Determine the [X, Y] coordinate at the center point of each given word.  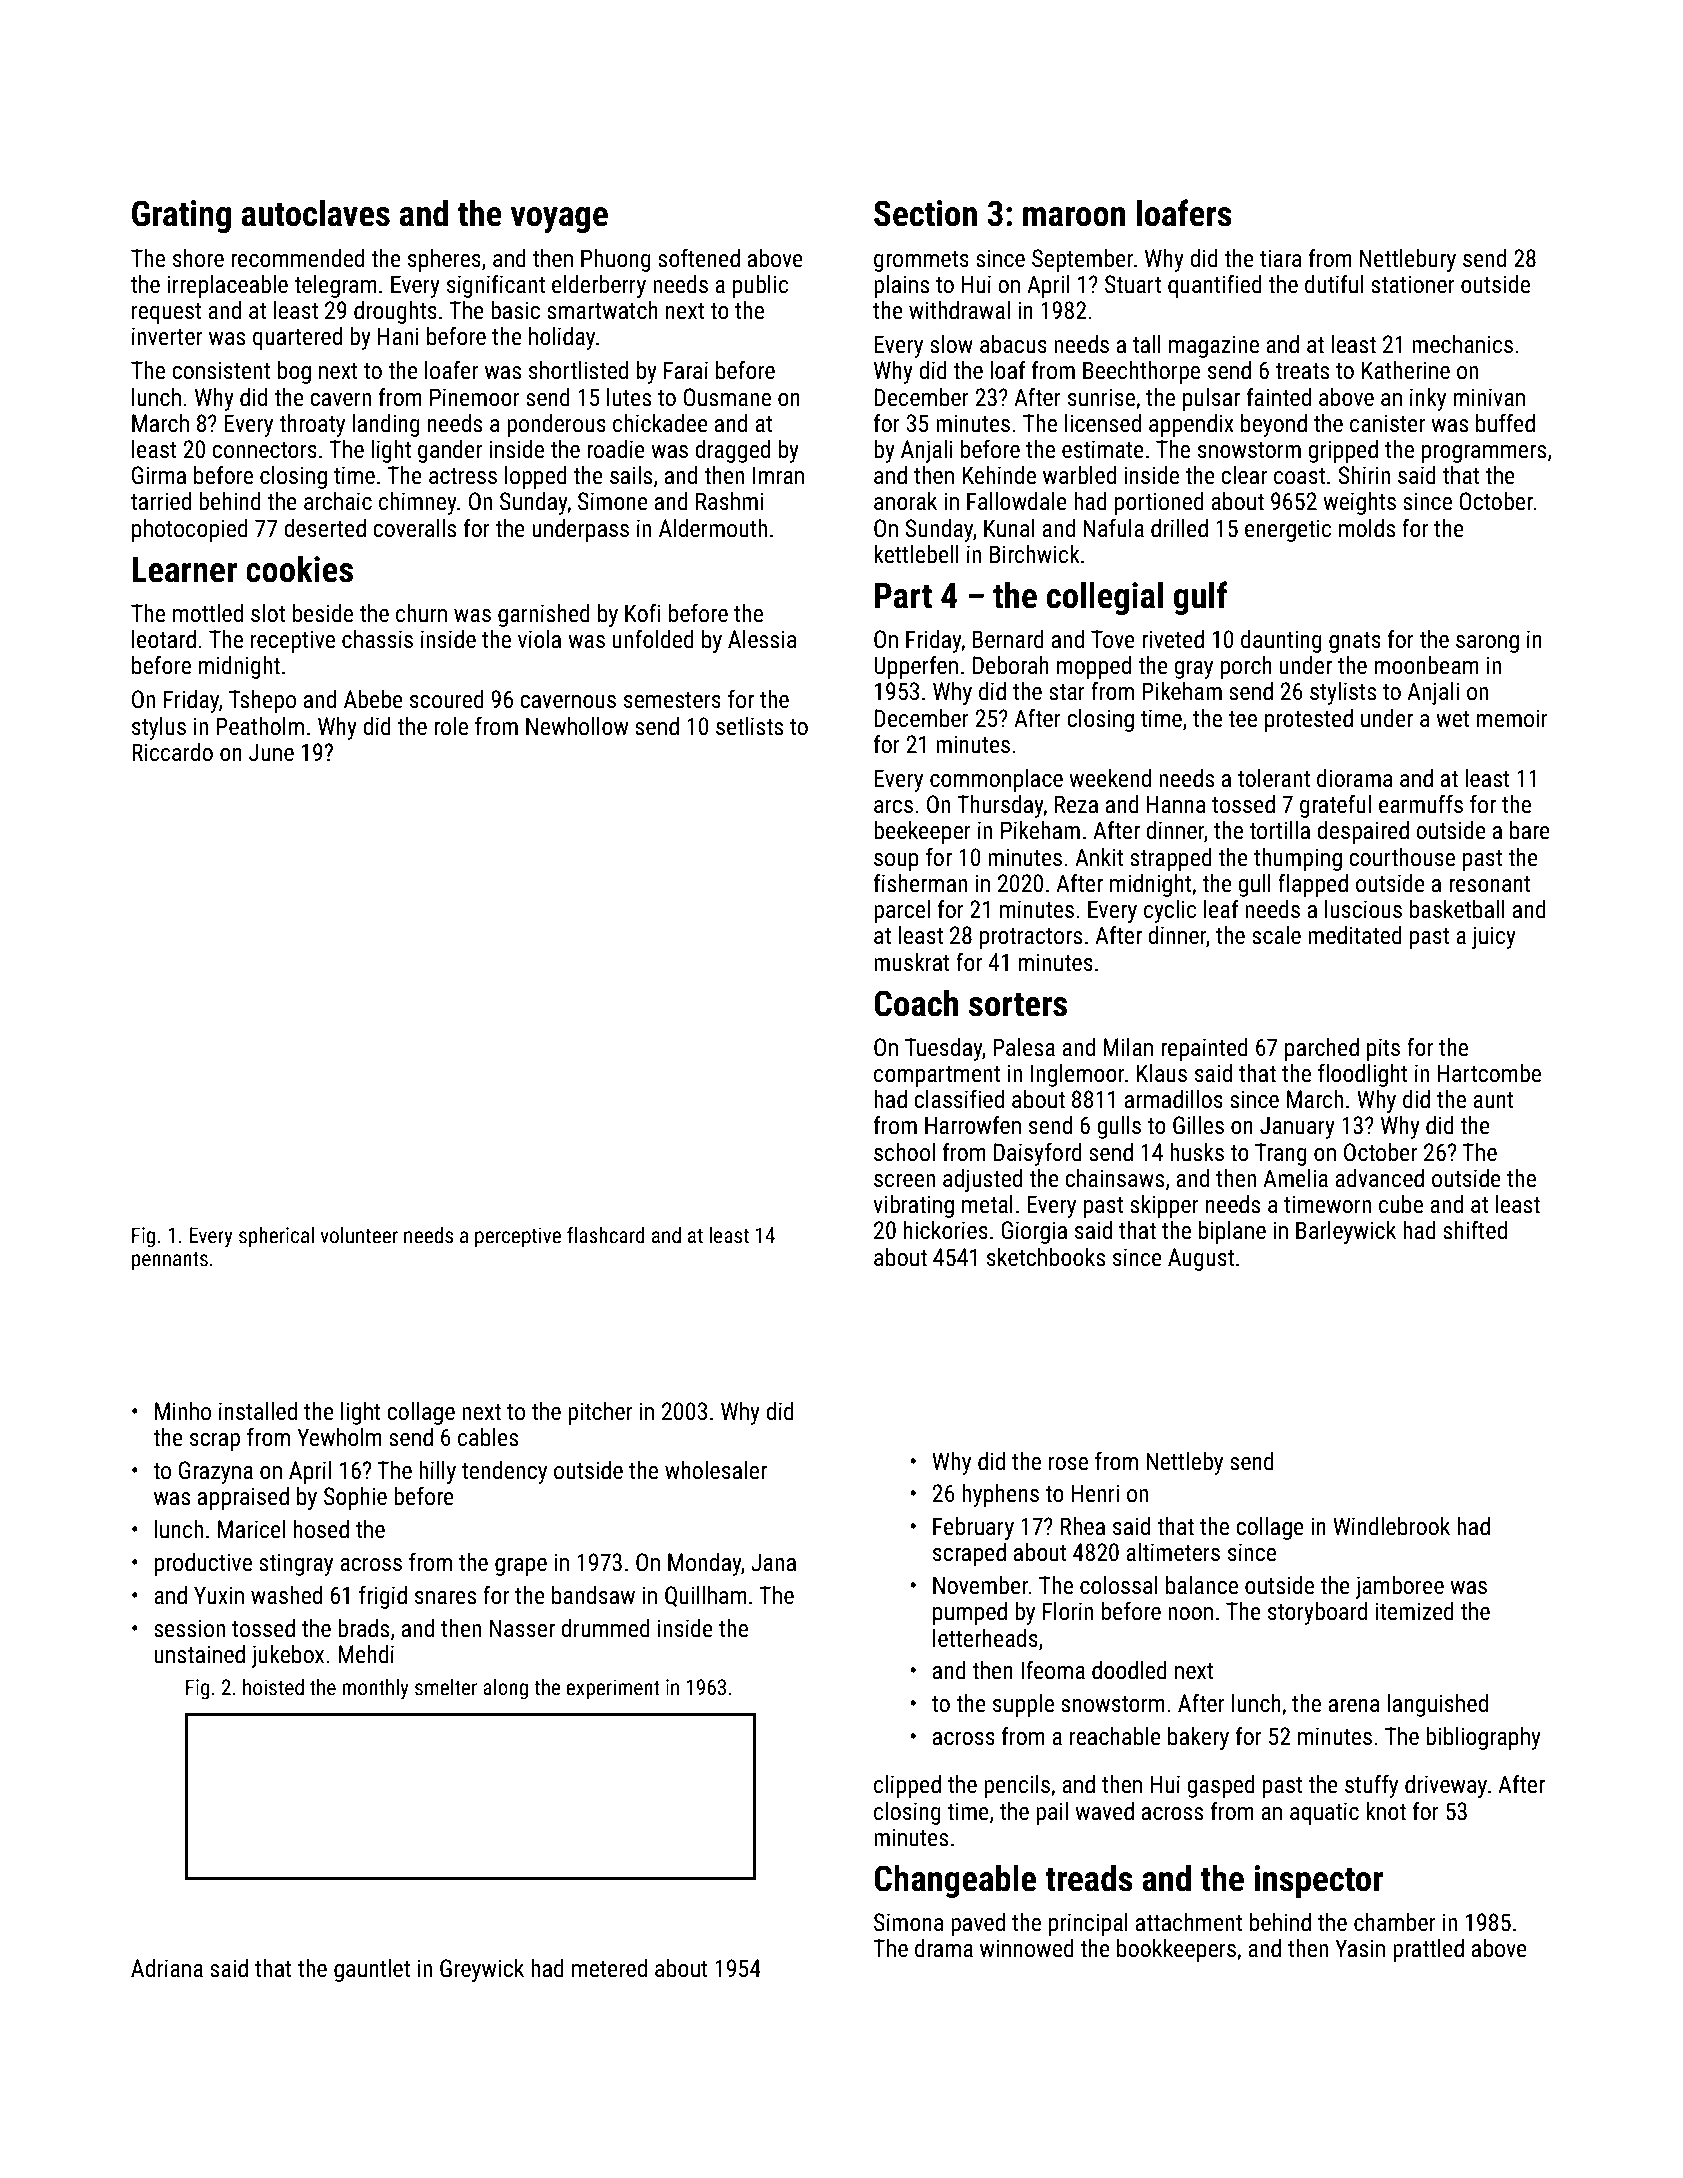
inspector [1318, 1881]
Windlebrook [1391, 1526]
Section [925, 213]
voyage [559, 220]
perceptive [518, 1237]
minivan [1489, 397]
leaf [1221, 909]
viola [539, 639]
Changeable [955, 1881]
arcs [893, 807]
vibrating [913, 1206]
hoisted [273, 1687]
